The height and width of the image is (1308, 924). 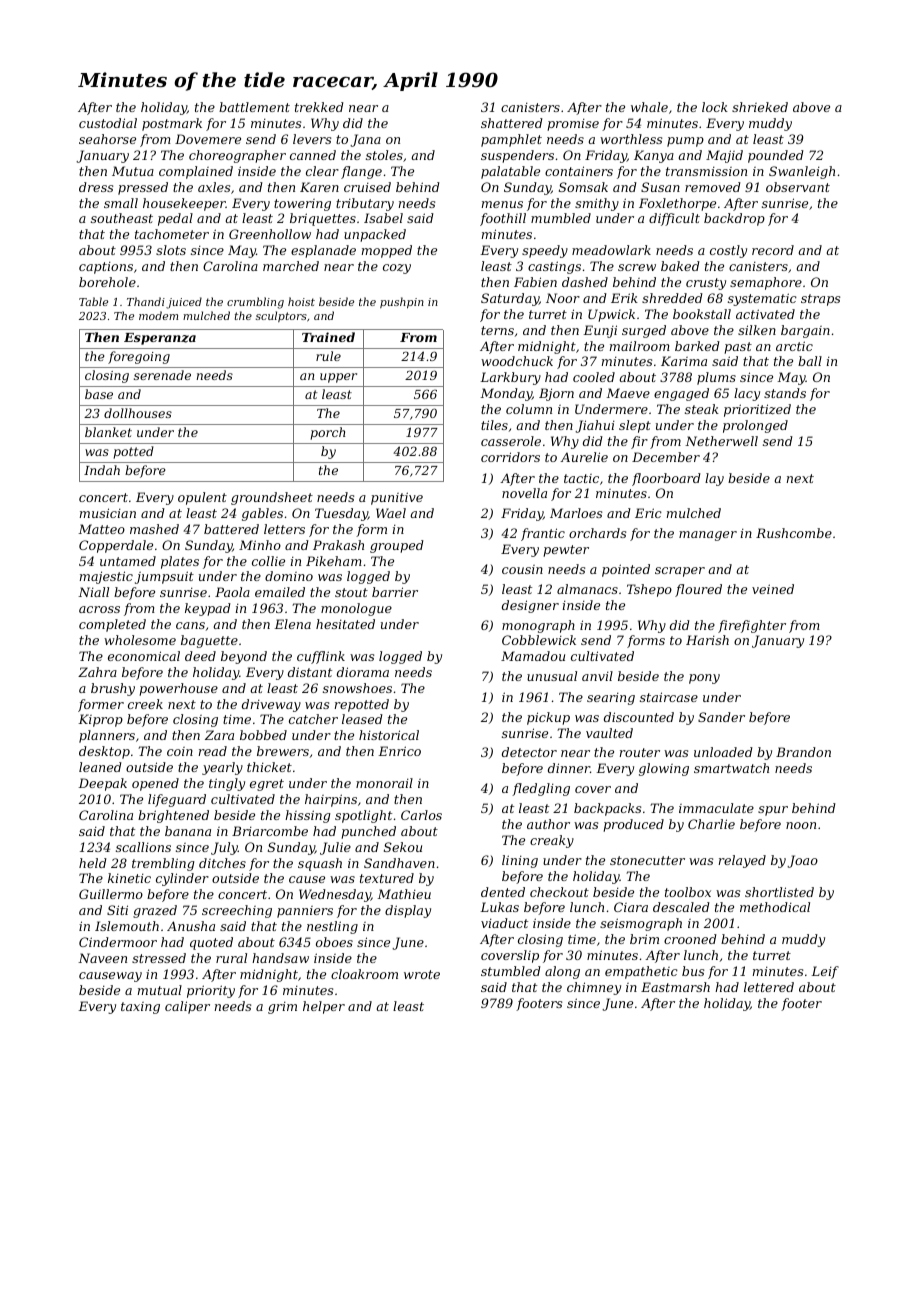 What do you see at coordinates (211, 943) in the image?
I see `quoted` at bounding box center [211, 943].
